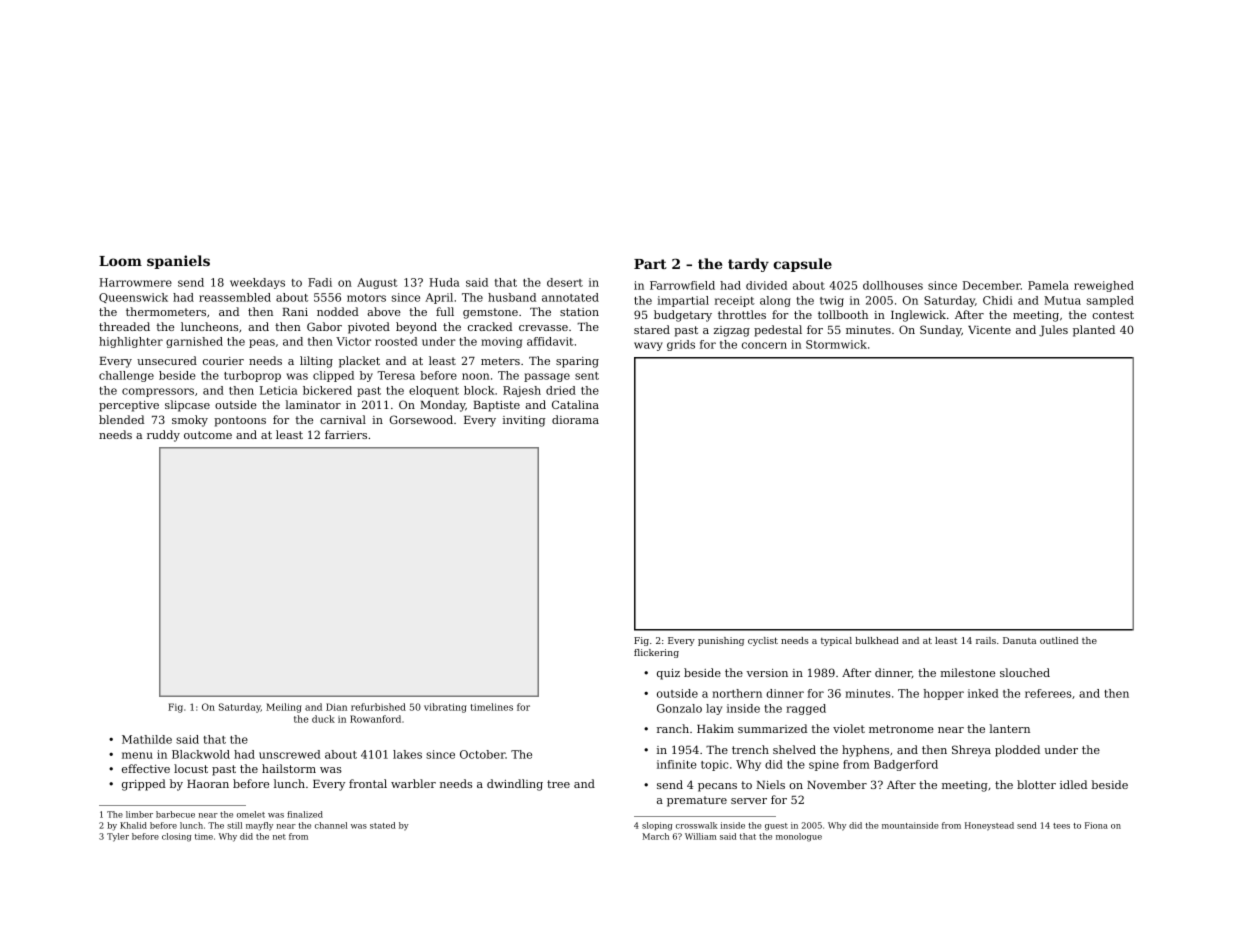  Describe the element at coordinates (1053, 331) in the screenshot. I see `Jules` at that location.
